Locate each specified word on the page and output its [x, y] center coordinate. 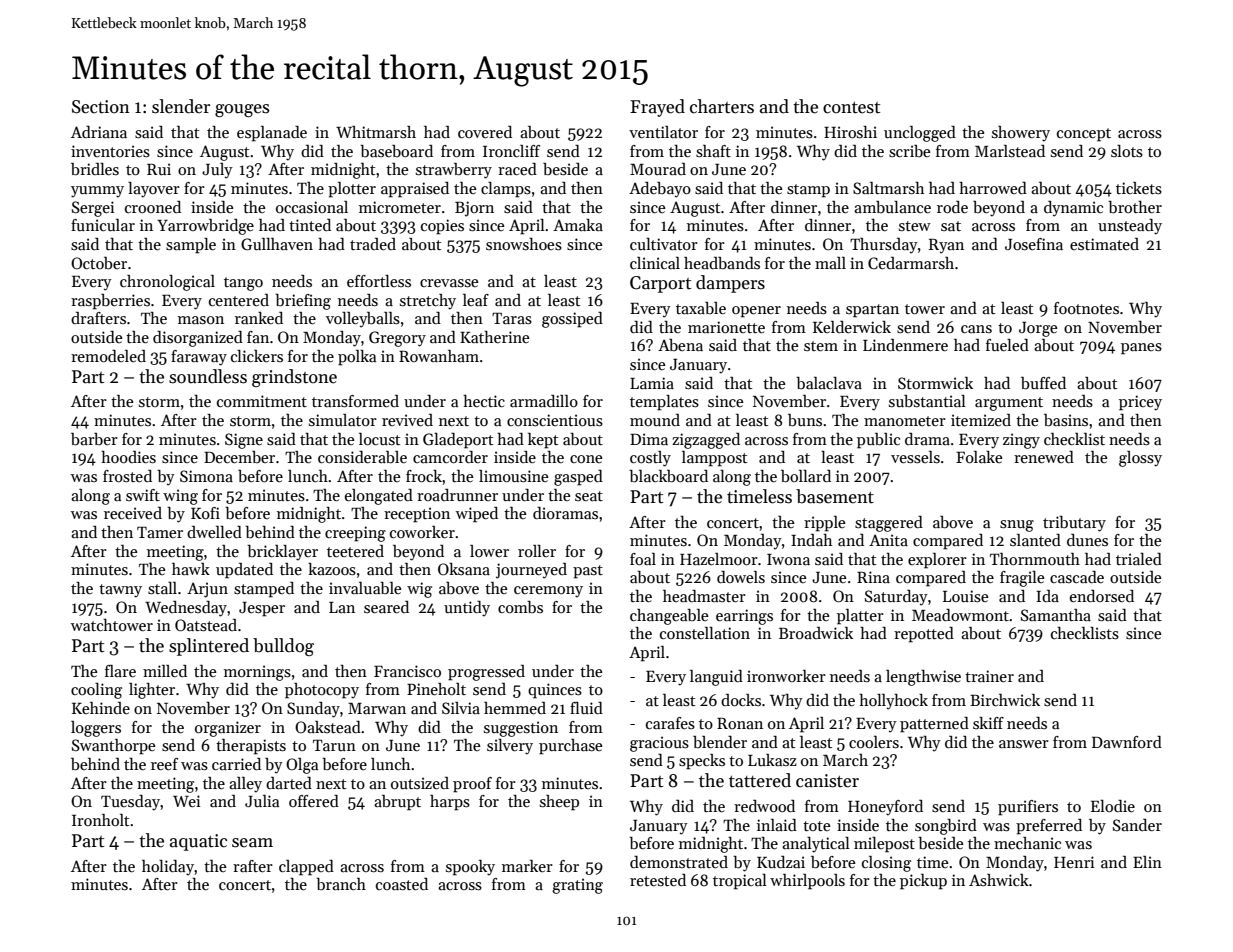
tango [243, 284]
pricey [1140, 403]
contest [851, 108]
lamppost [714, 459]
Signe [244, 441]
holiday [168, 868]
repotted [924, 635]
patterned [934, 725]
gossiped [572, 320]
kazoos [332, 569]
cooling [96, 691]
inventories [110, 151]
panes [1141, 349]
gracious [659, 744]
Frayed [657, 108]
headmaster [704, 596]
